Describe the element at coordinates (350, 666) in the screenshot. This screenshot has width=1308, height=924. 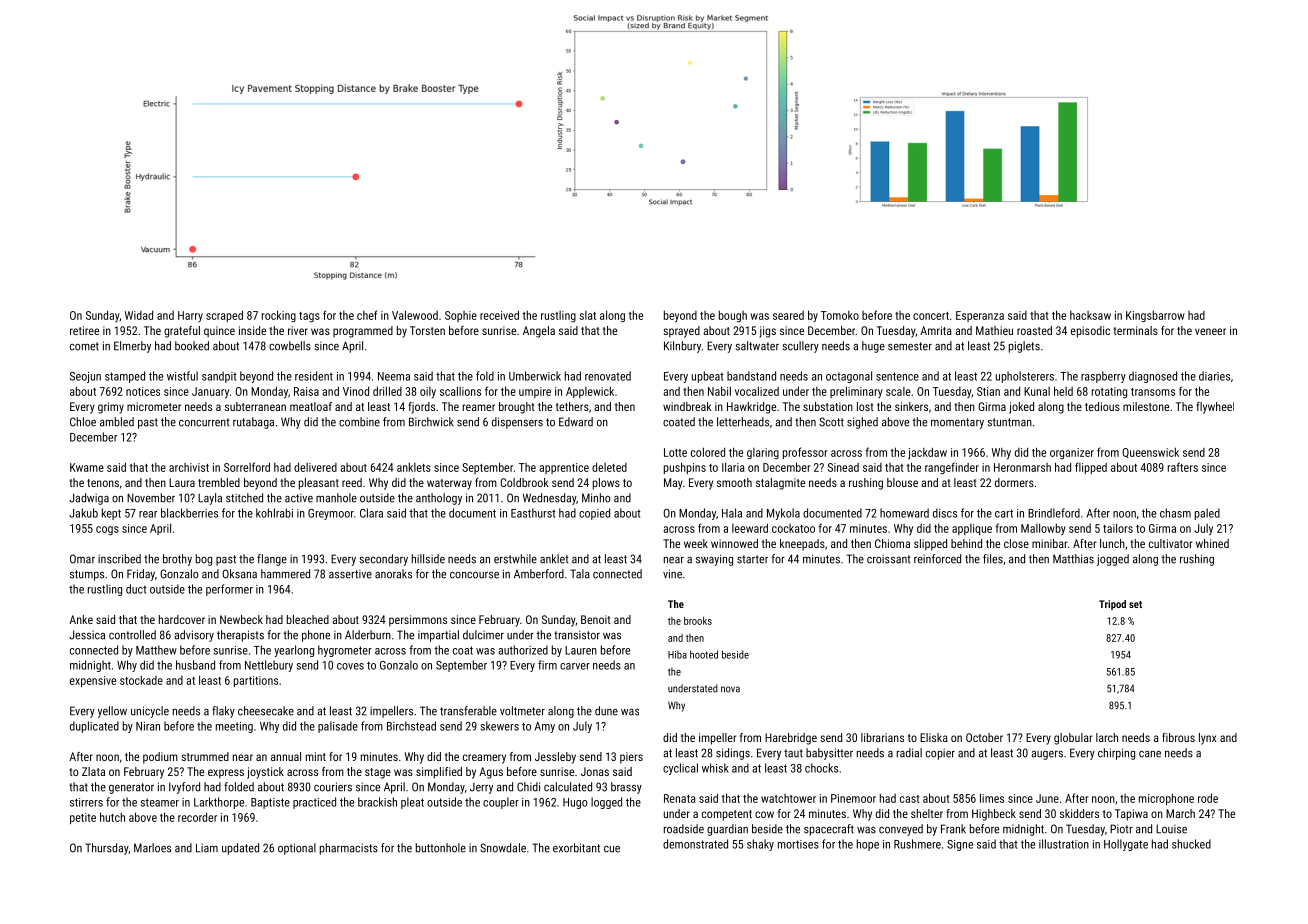
I see `coves` at that location.
